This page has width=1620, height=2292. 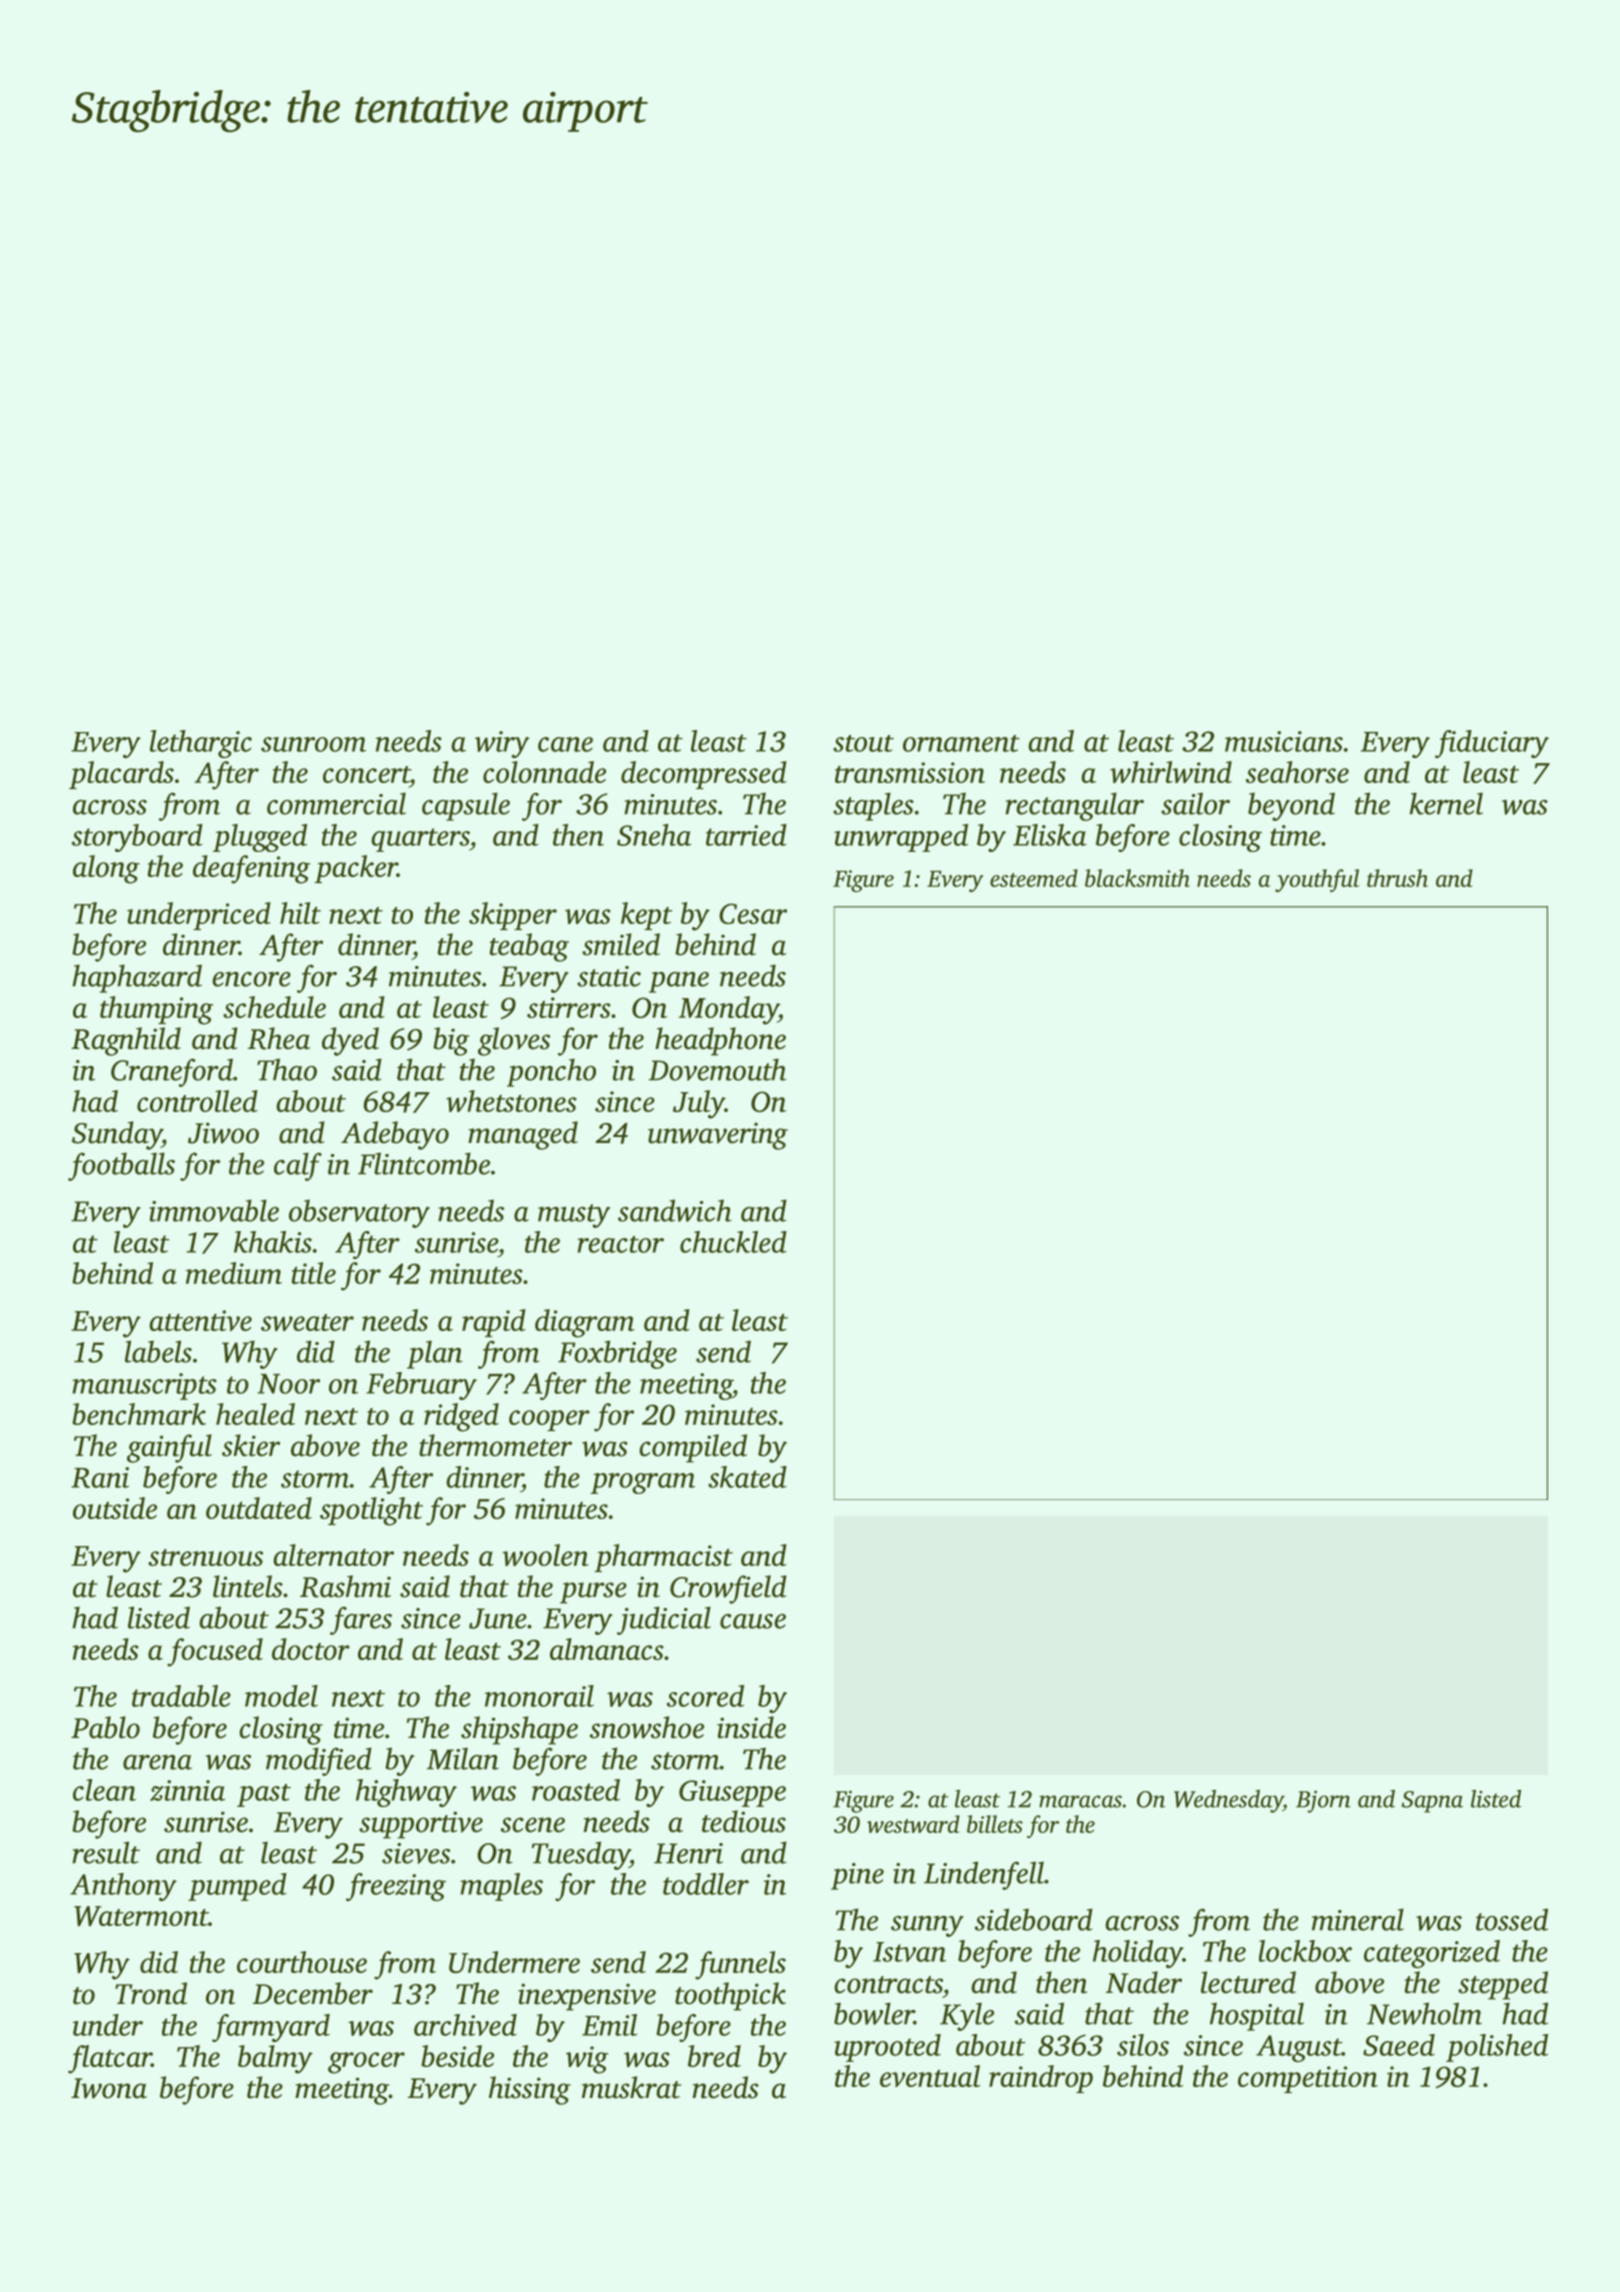 I want to click on flatcar, so click(x=110, y=2059).
